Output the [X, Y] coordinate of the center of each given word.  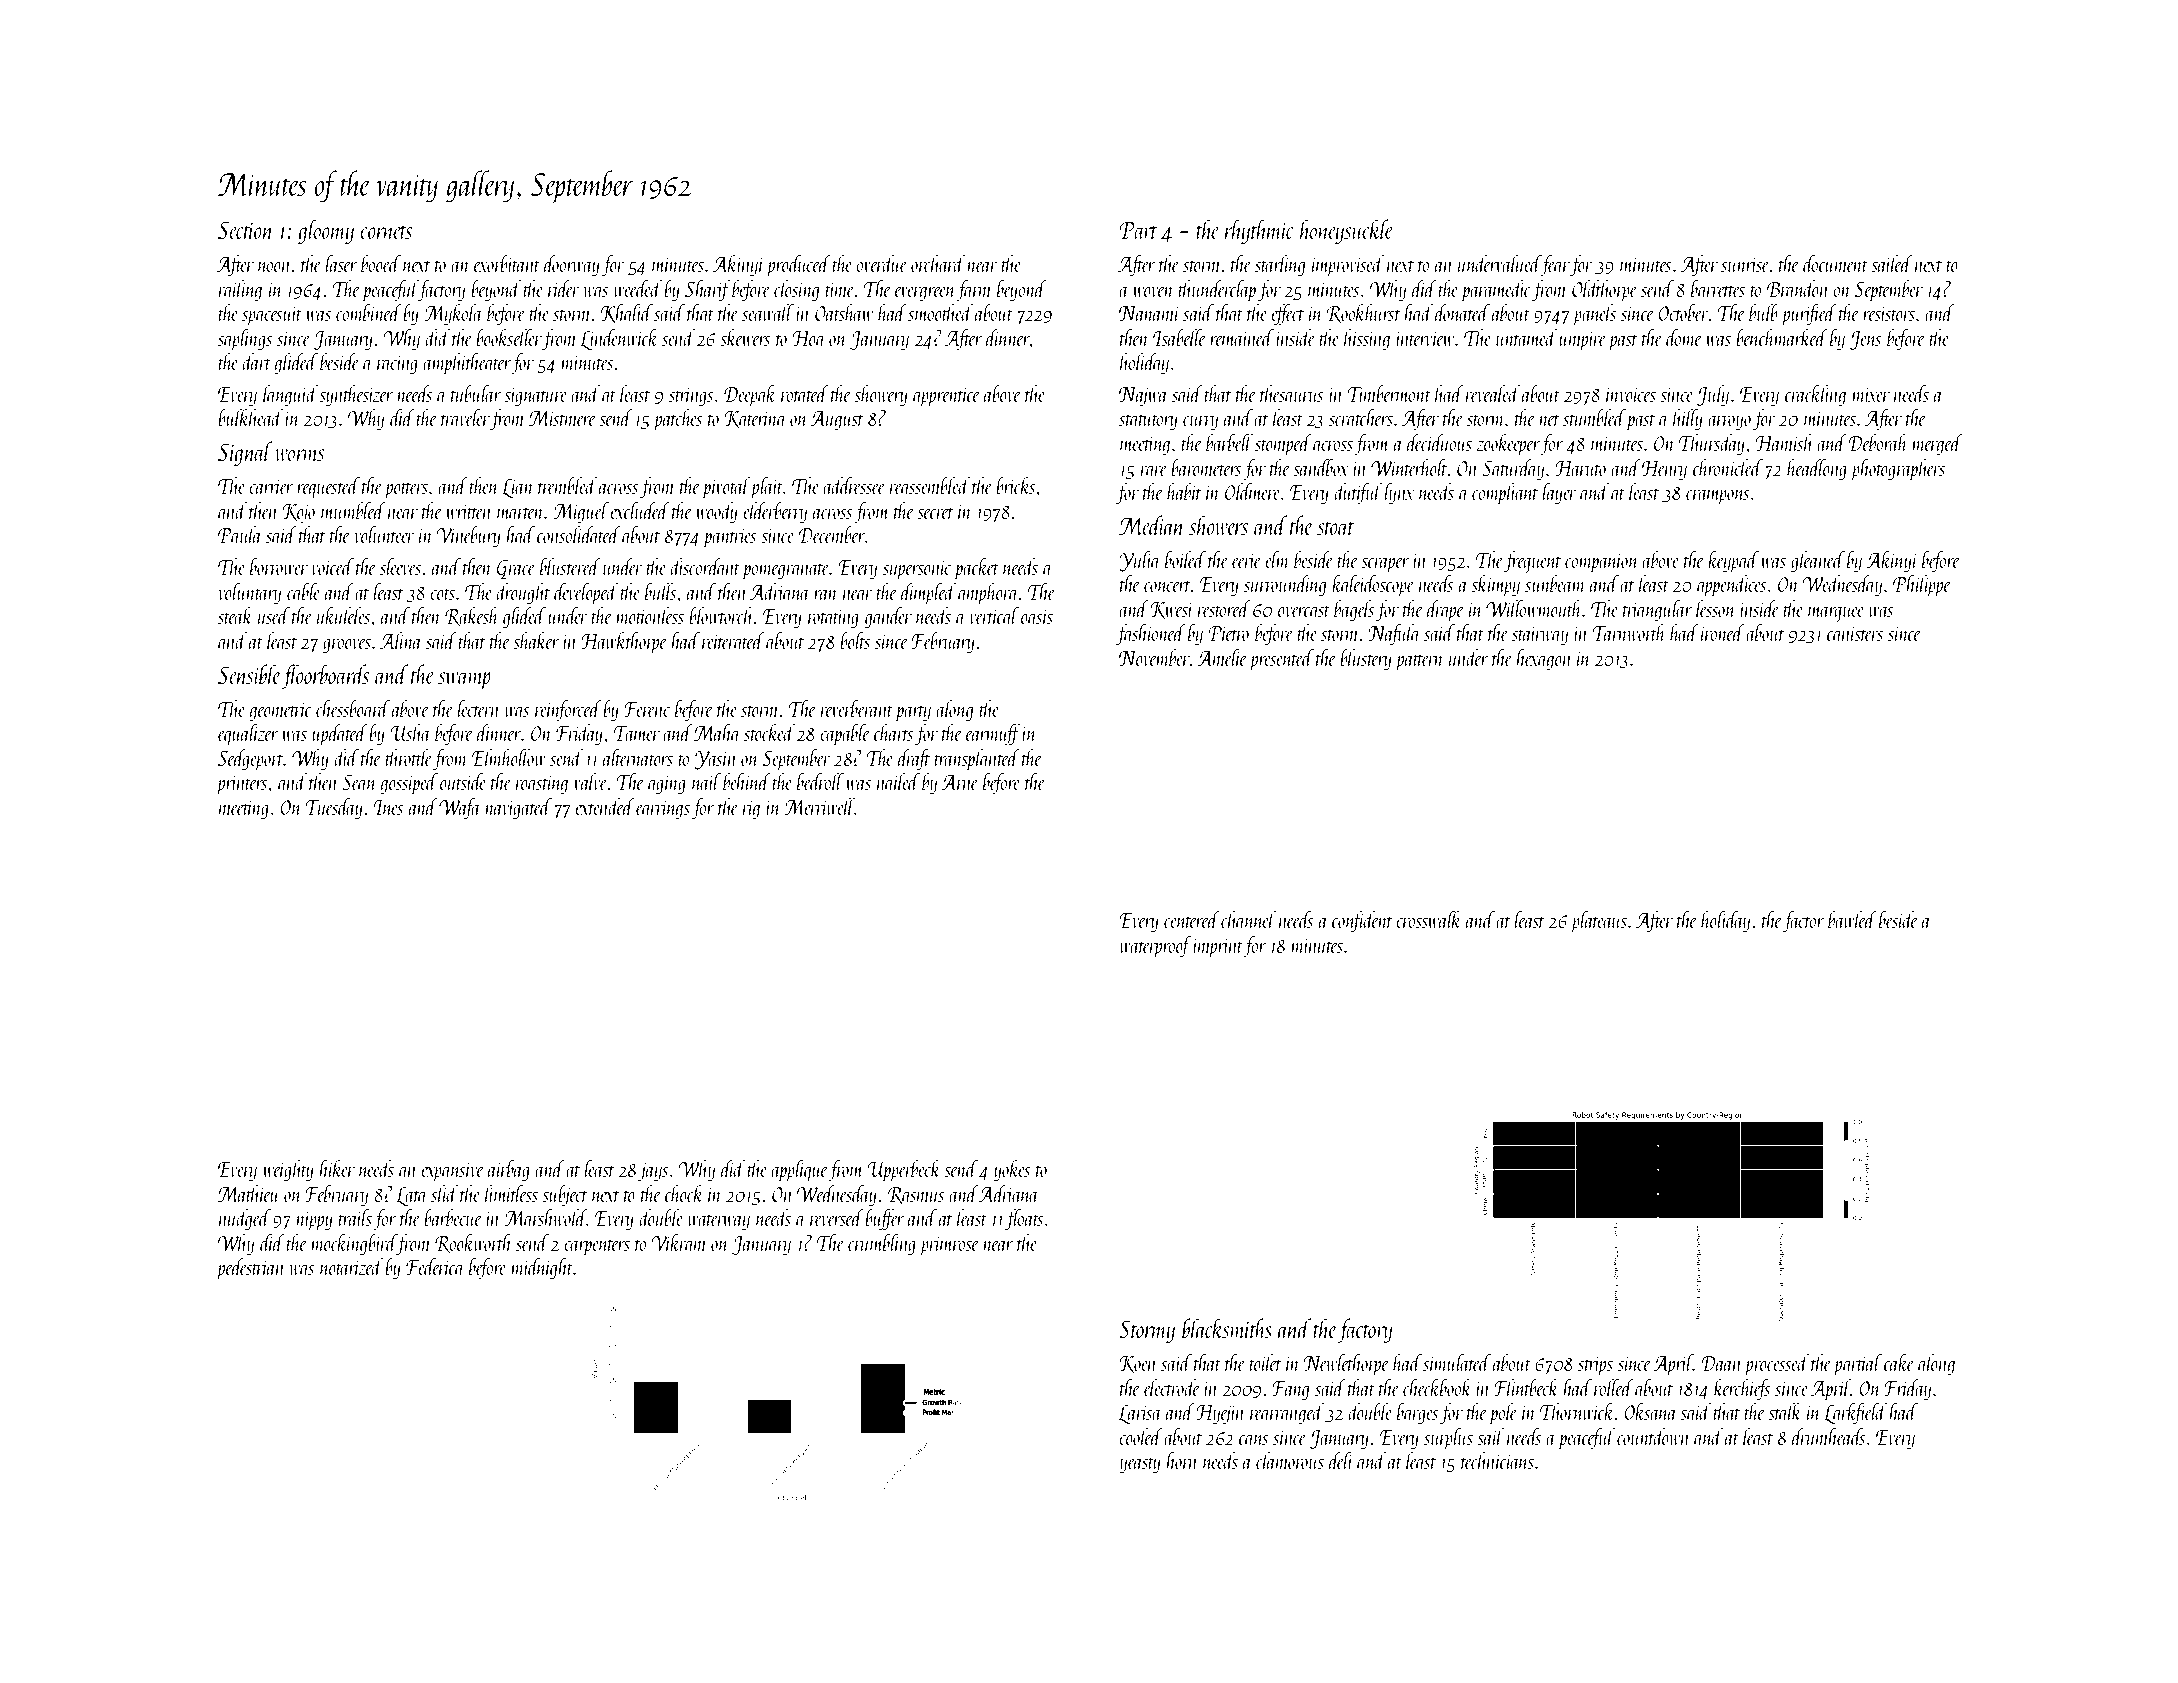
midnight [542, 1269]
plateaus [1599, 922]
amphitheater [467, 364]
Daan [1721, 1363]
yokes [1012, 1171]
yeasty [1140, 1465]
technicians [1497, 1460]
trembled [567, 485]
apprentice [946, 397]
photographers [1898, 470]
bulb [1763, 312]
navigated [518, 809]
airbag [509, 1171]
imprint [1218, 948]
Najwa [1143, 397]
